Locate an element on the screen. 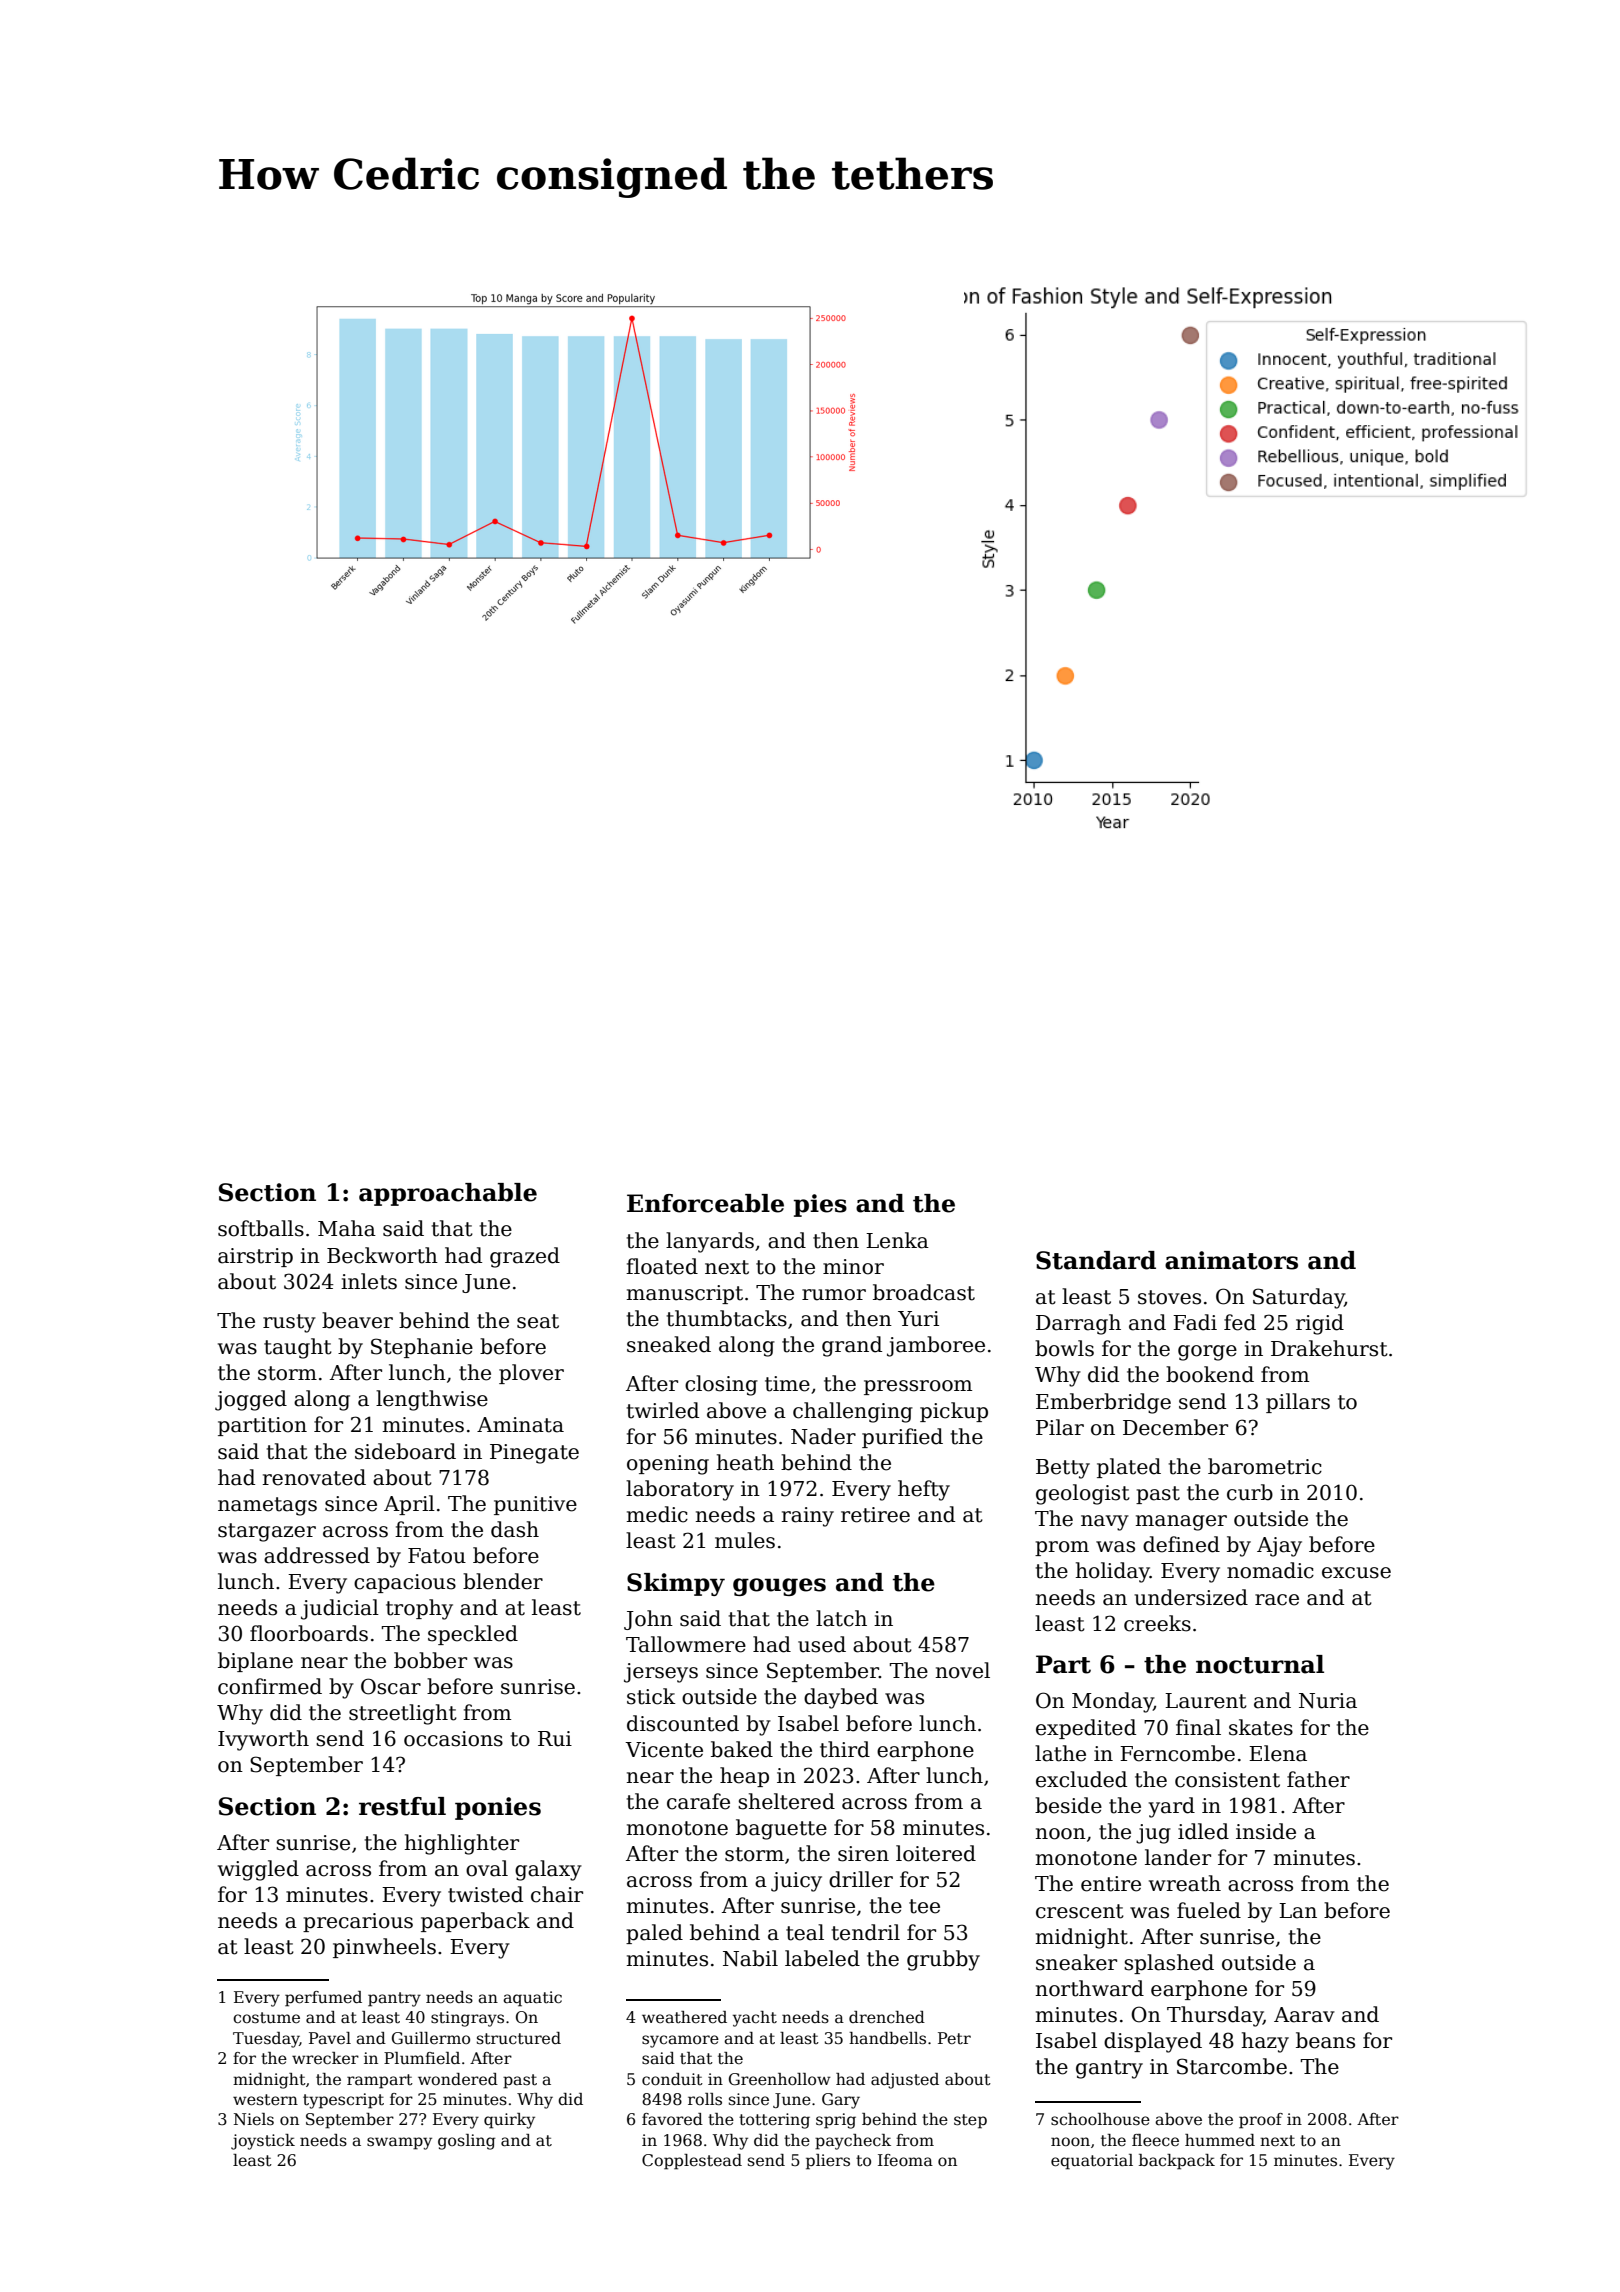  teal is located at coordinates (805, 1932).
